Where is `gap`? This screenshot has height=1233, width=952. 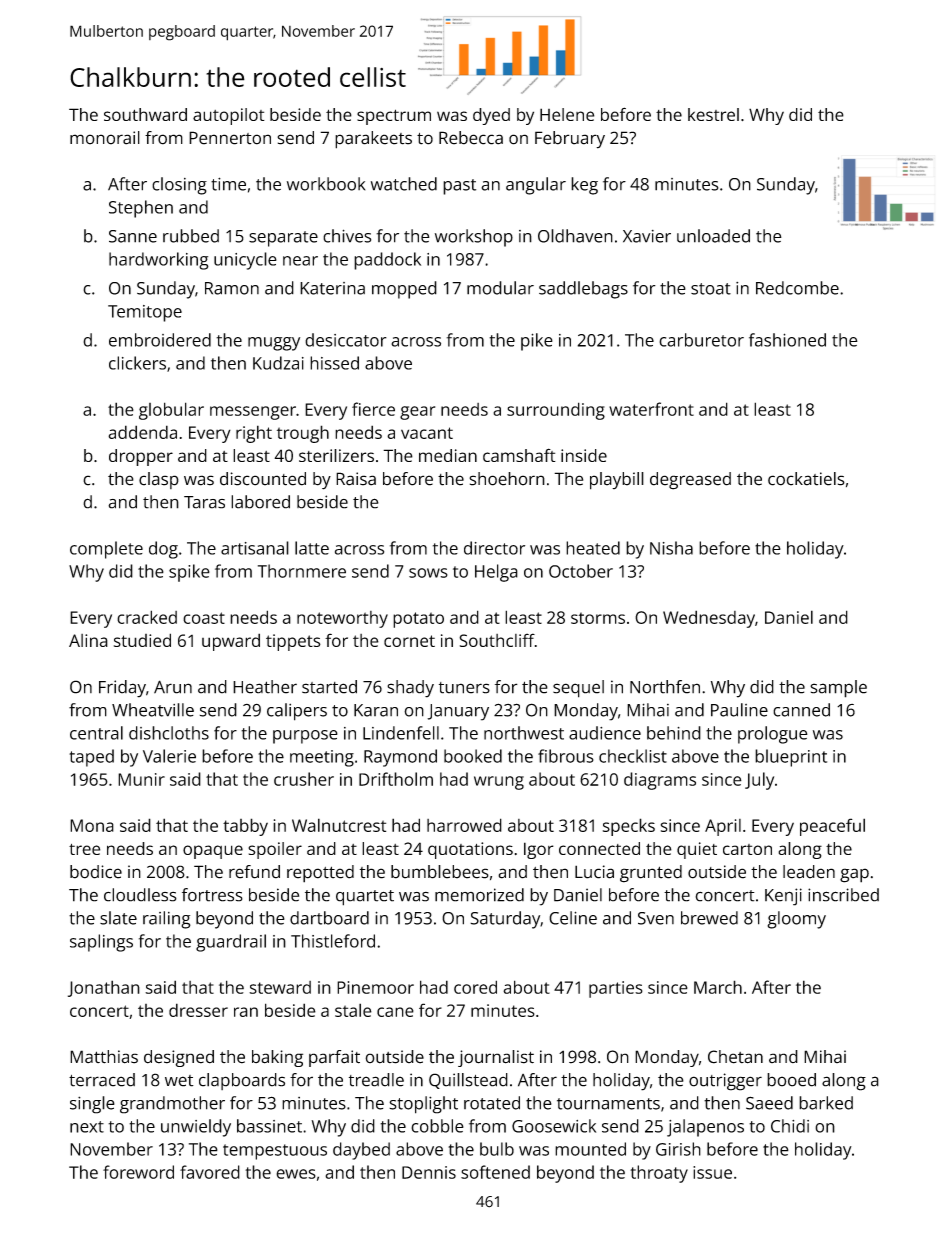 gap is located at coordinates (854, 875).
